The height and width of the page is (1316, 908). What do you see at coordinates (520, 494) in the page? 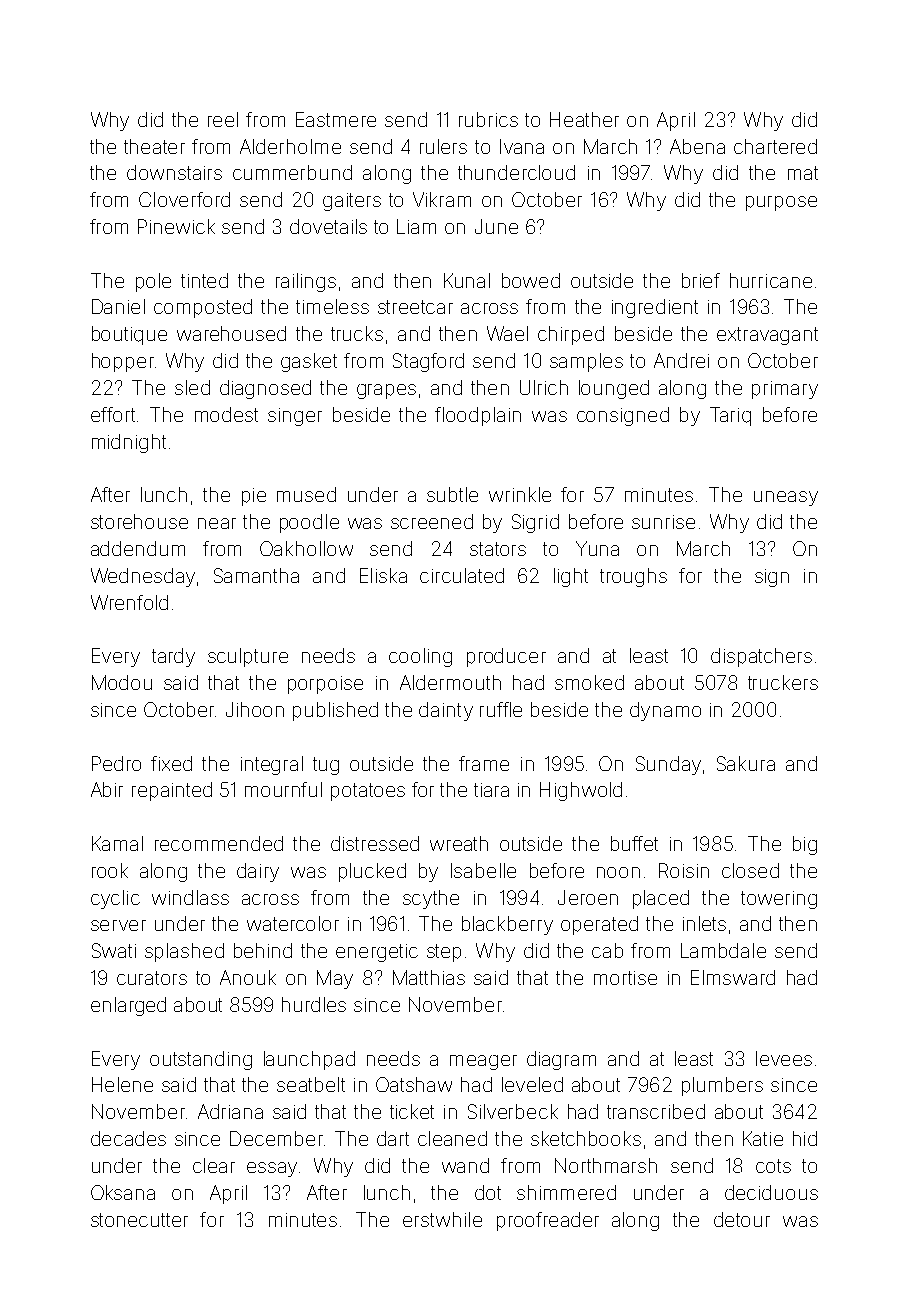
I see `wrinkle` at bounding box center [520, 494].
